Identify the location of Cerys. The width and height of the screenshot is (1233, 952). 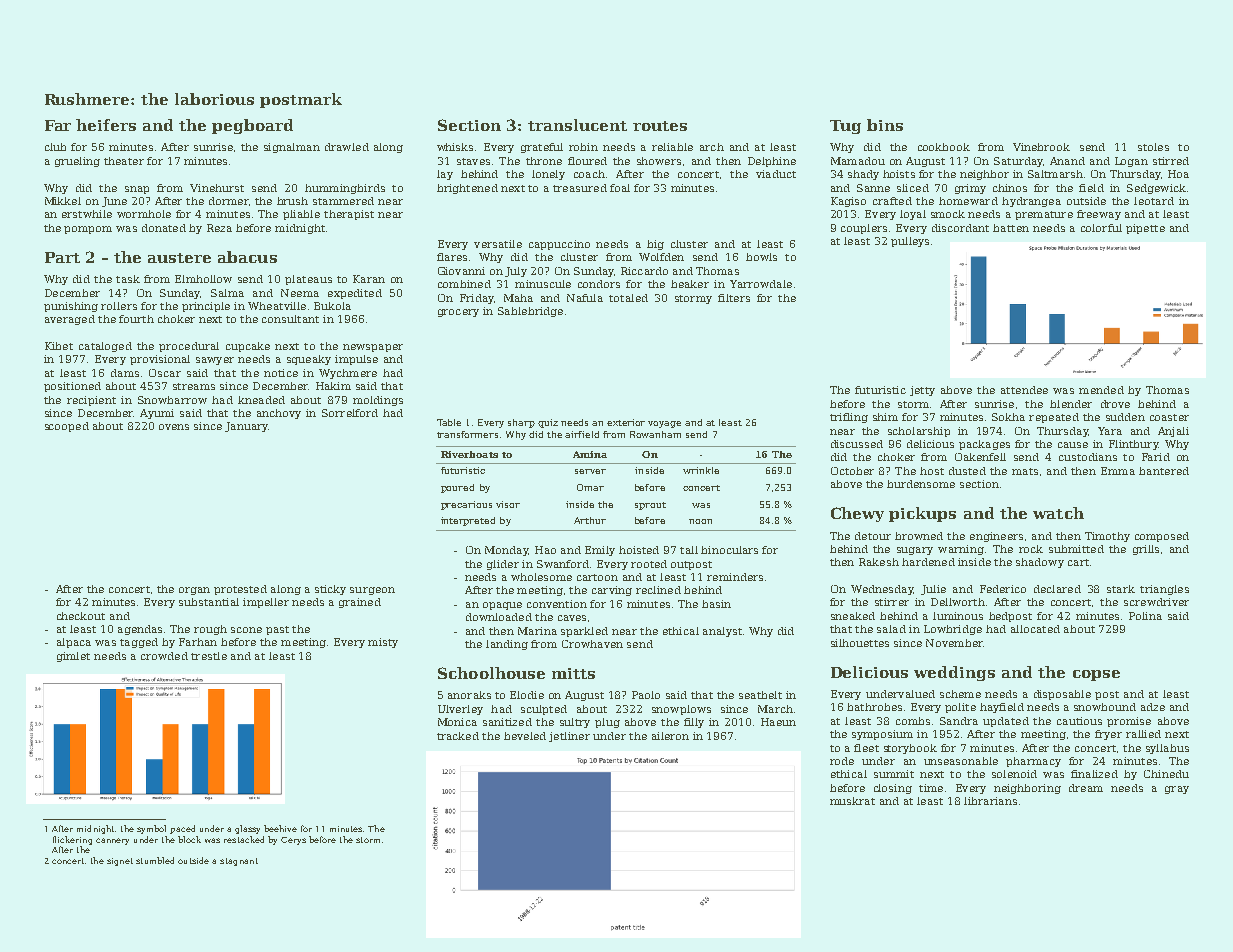
(293, 841).
